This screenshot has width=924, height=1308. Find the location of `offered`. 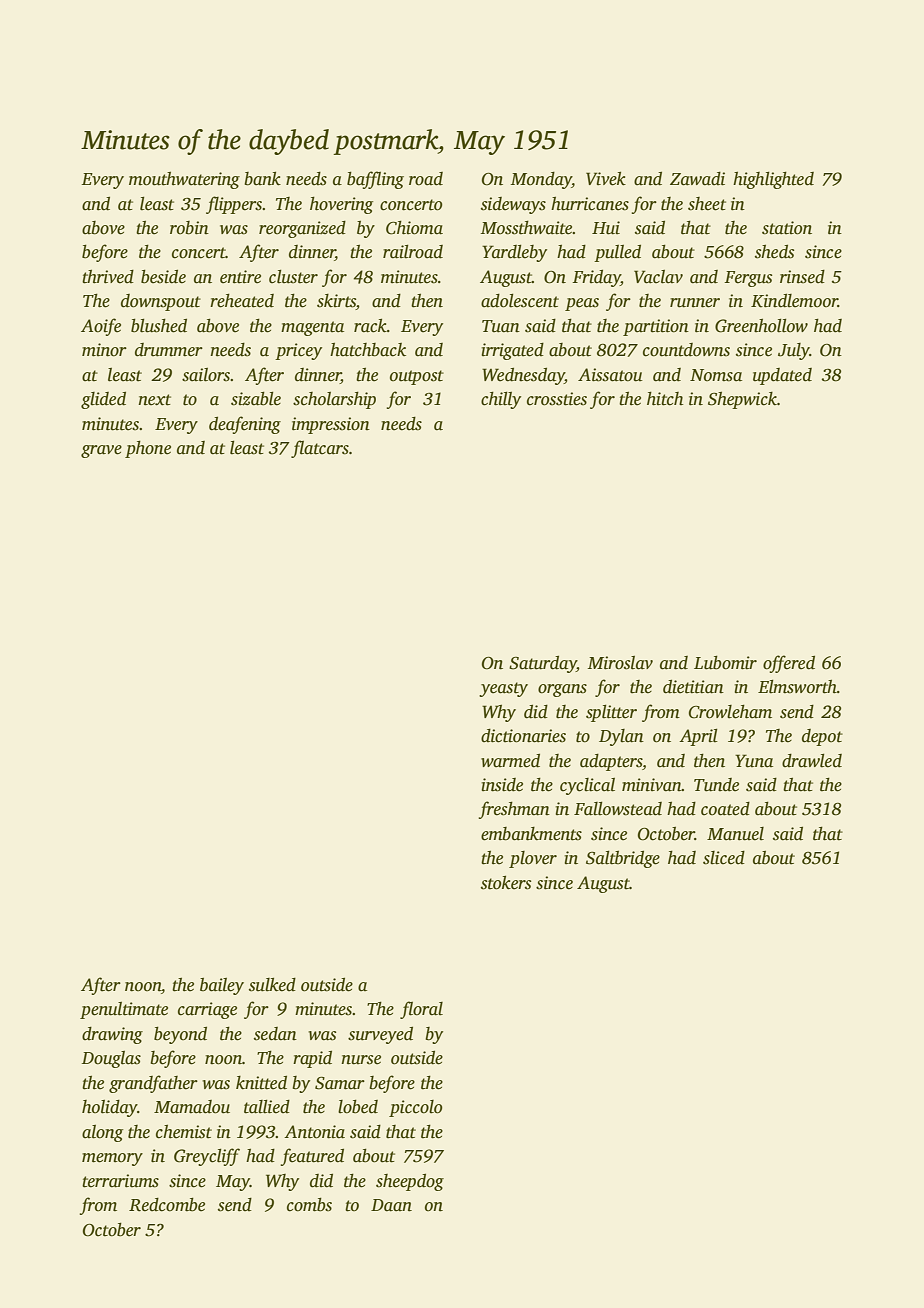

offered is located at coordinates (789, 664).
